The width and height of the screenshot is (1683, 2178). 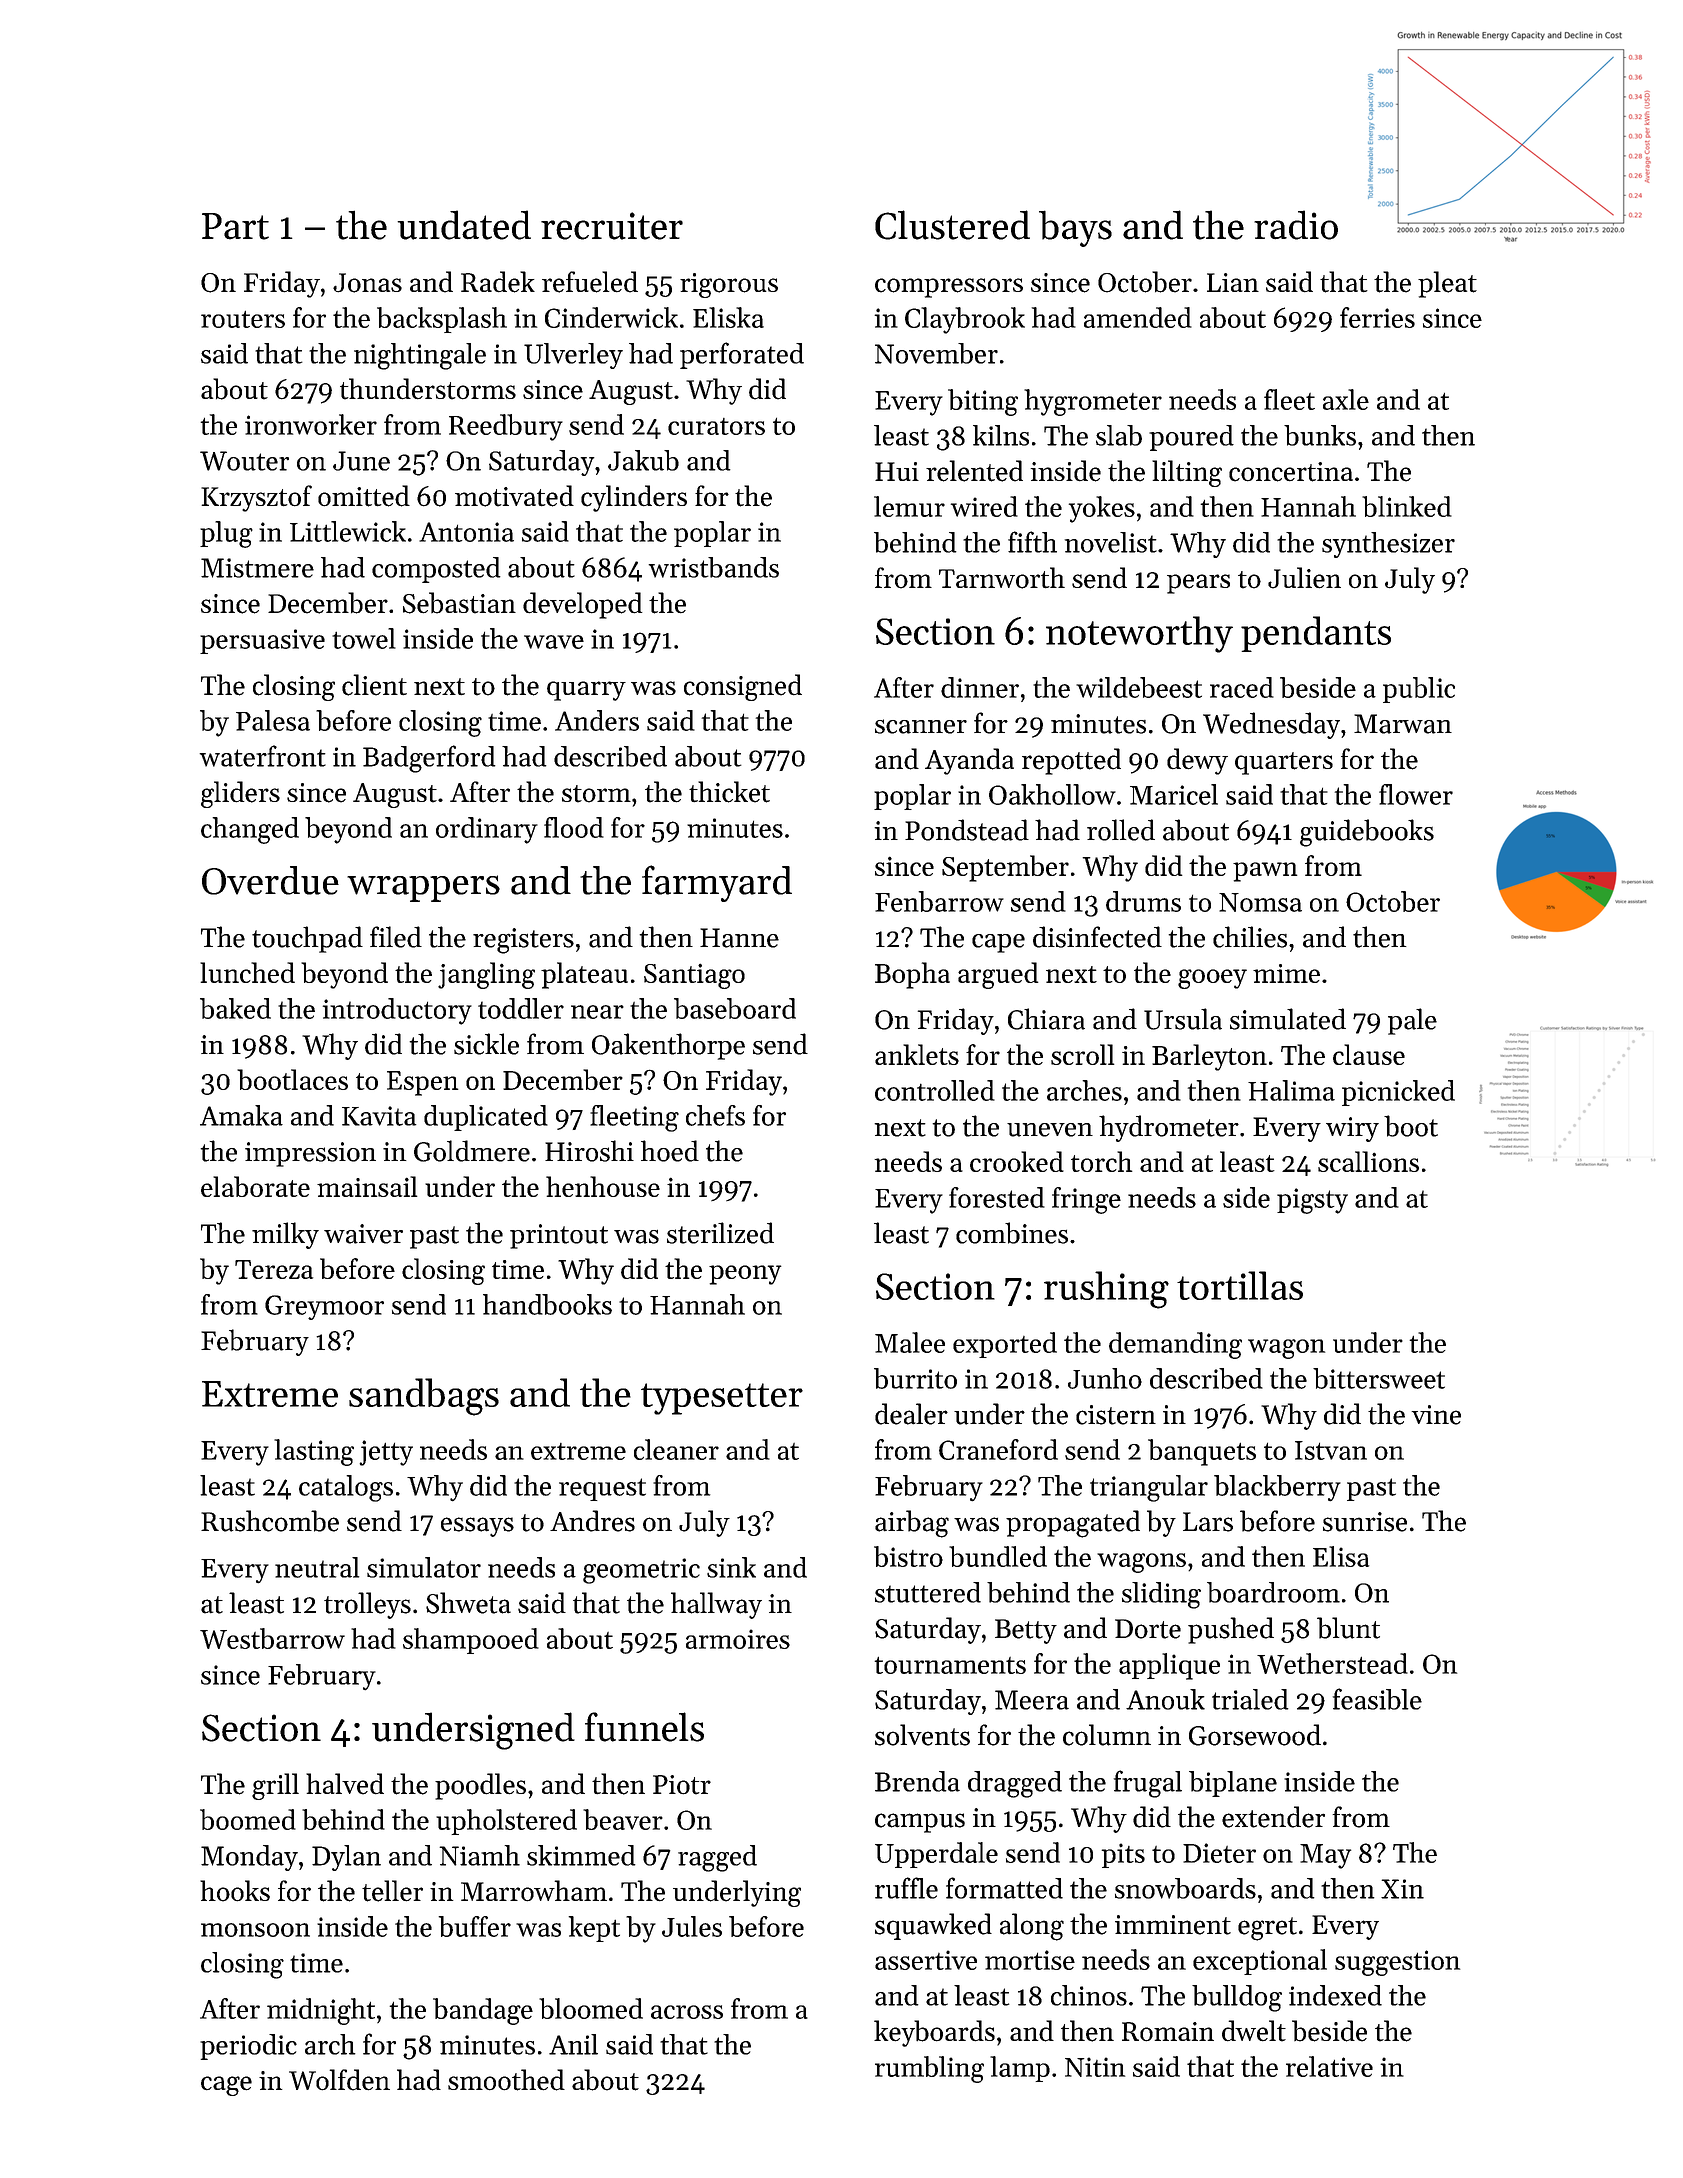 What do you see at coordinates (1379, 1378) in the screenshot?
I see `bittersweet` at bounding box center [1379, 1378].
